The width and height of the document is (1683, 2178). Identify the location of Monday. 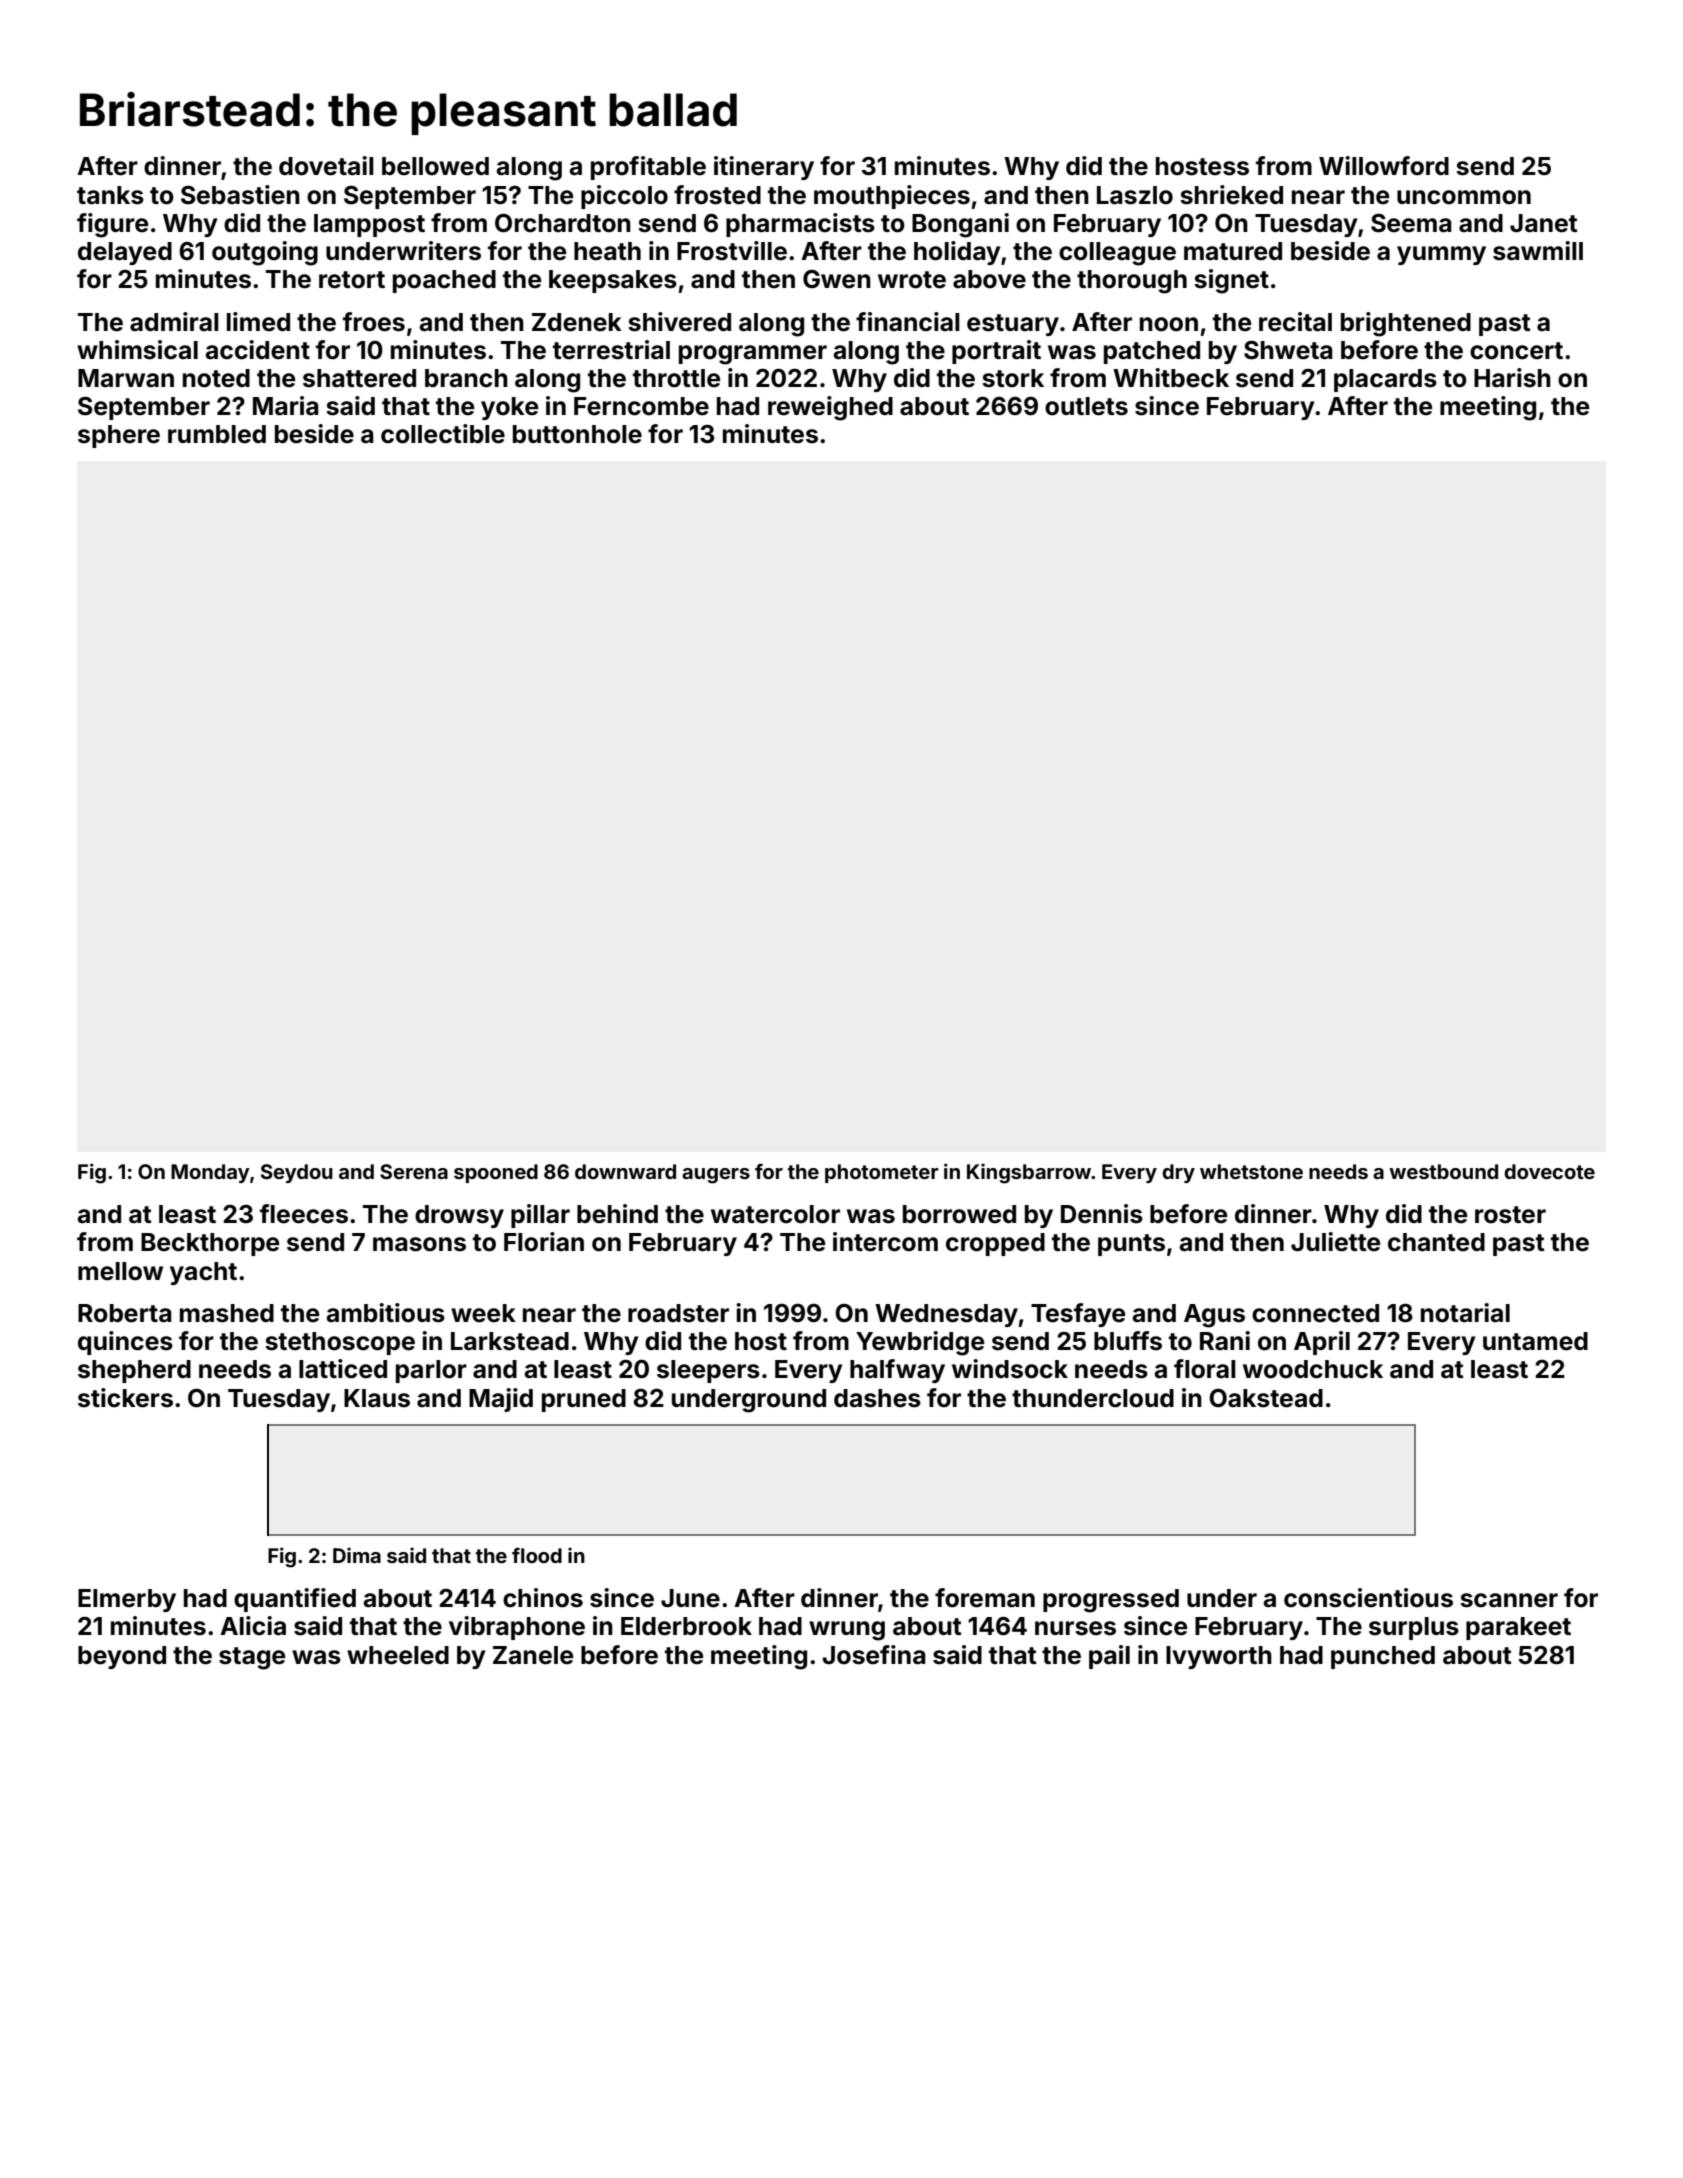
(210, 1173).
